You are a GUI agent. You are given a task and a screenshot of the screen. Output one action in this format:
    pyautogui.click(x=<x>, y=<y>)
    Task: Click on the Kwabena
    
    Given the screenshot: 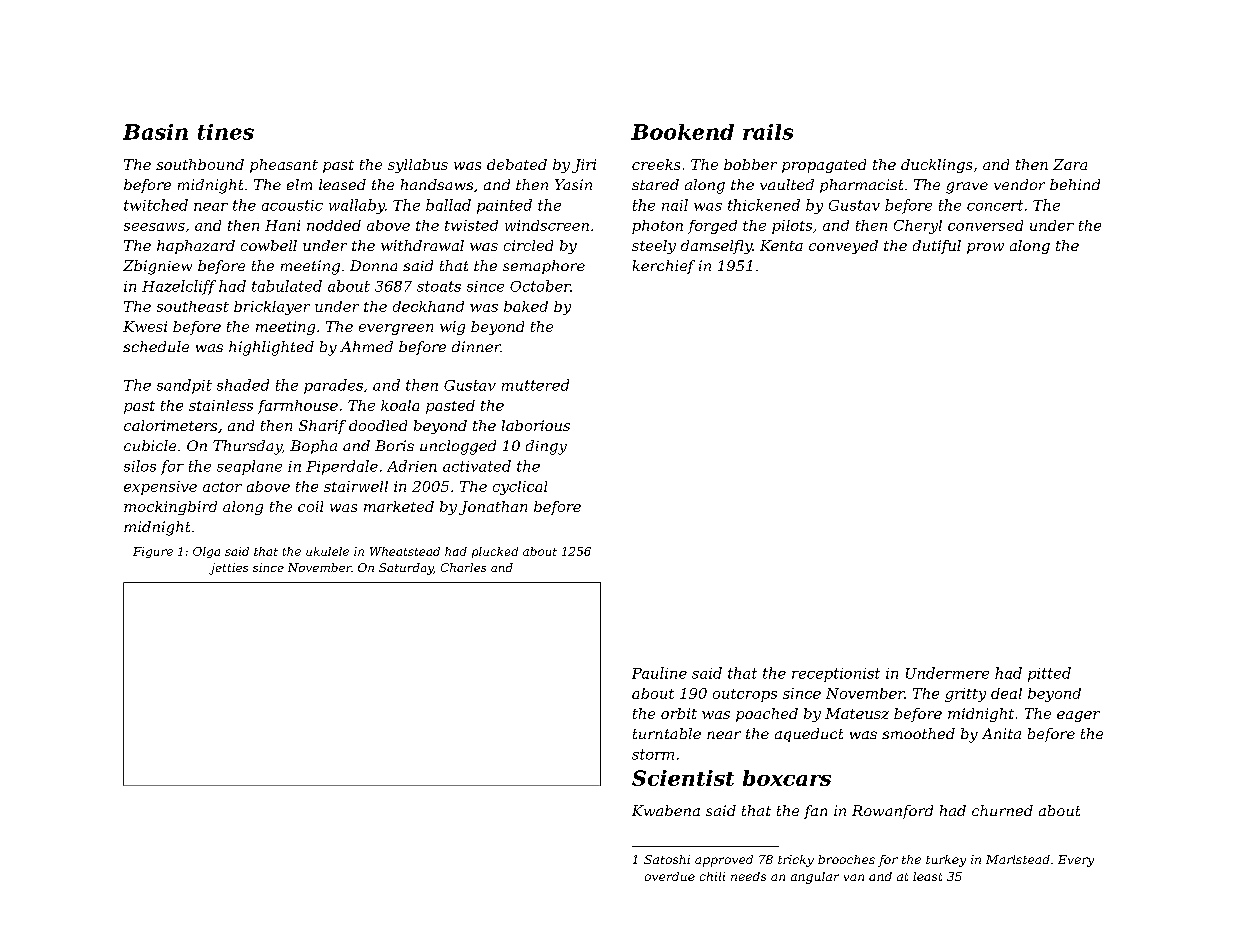 What is the action you would take?
    pyautogui.click(x=666, y=810)
